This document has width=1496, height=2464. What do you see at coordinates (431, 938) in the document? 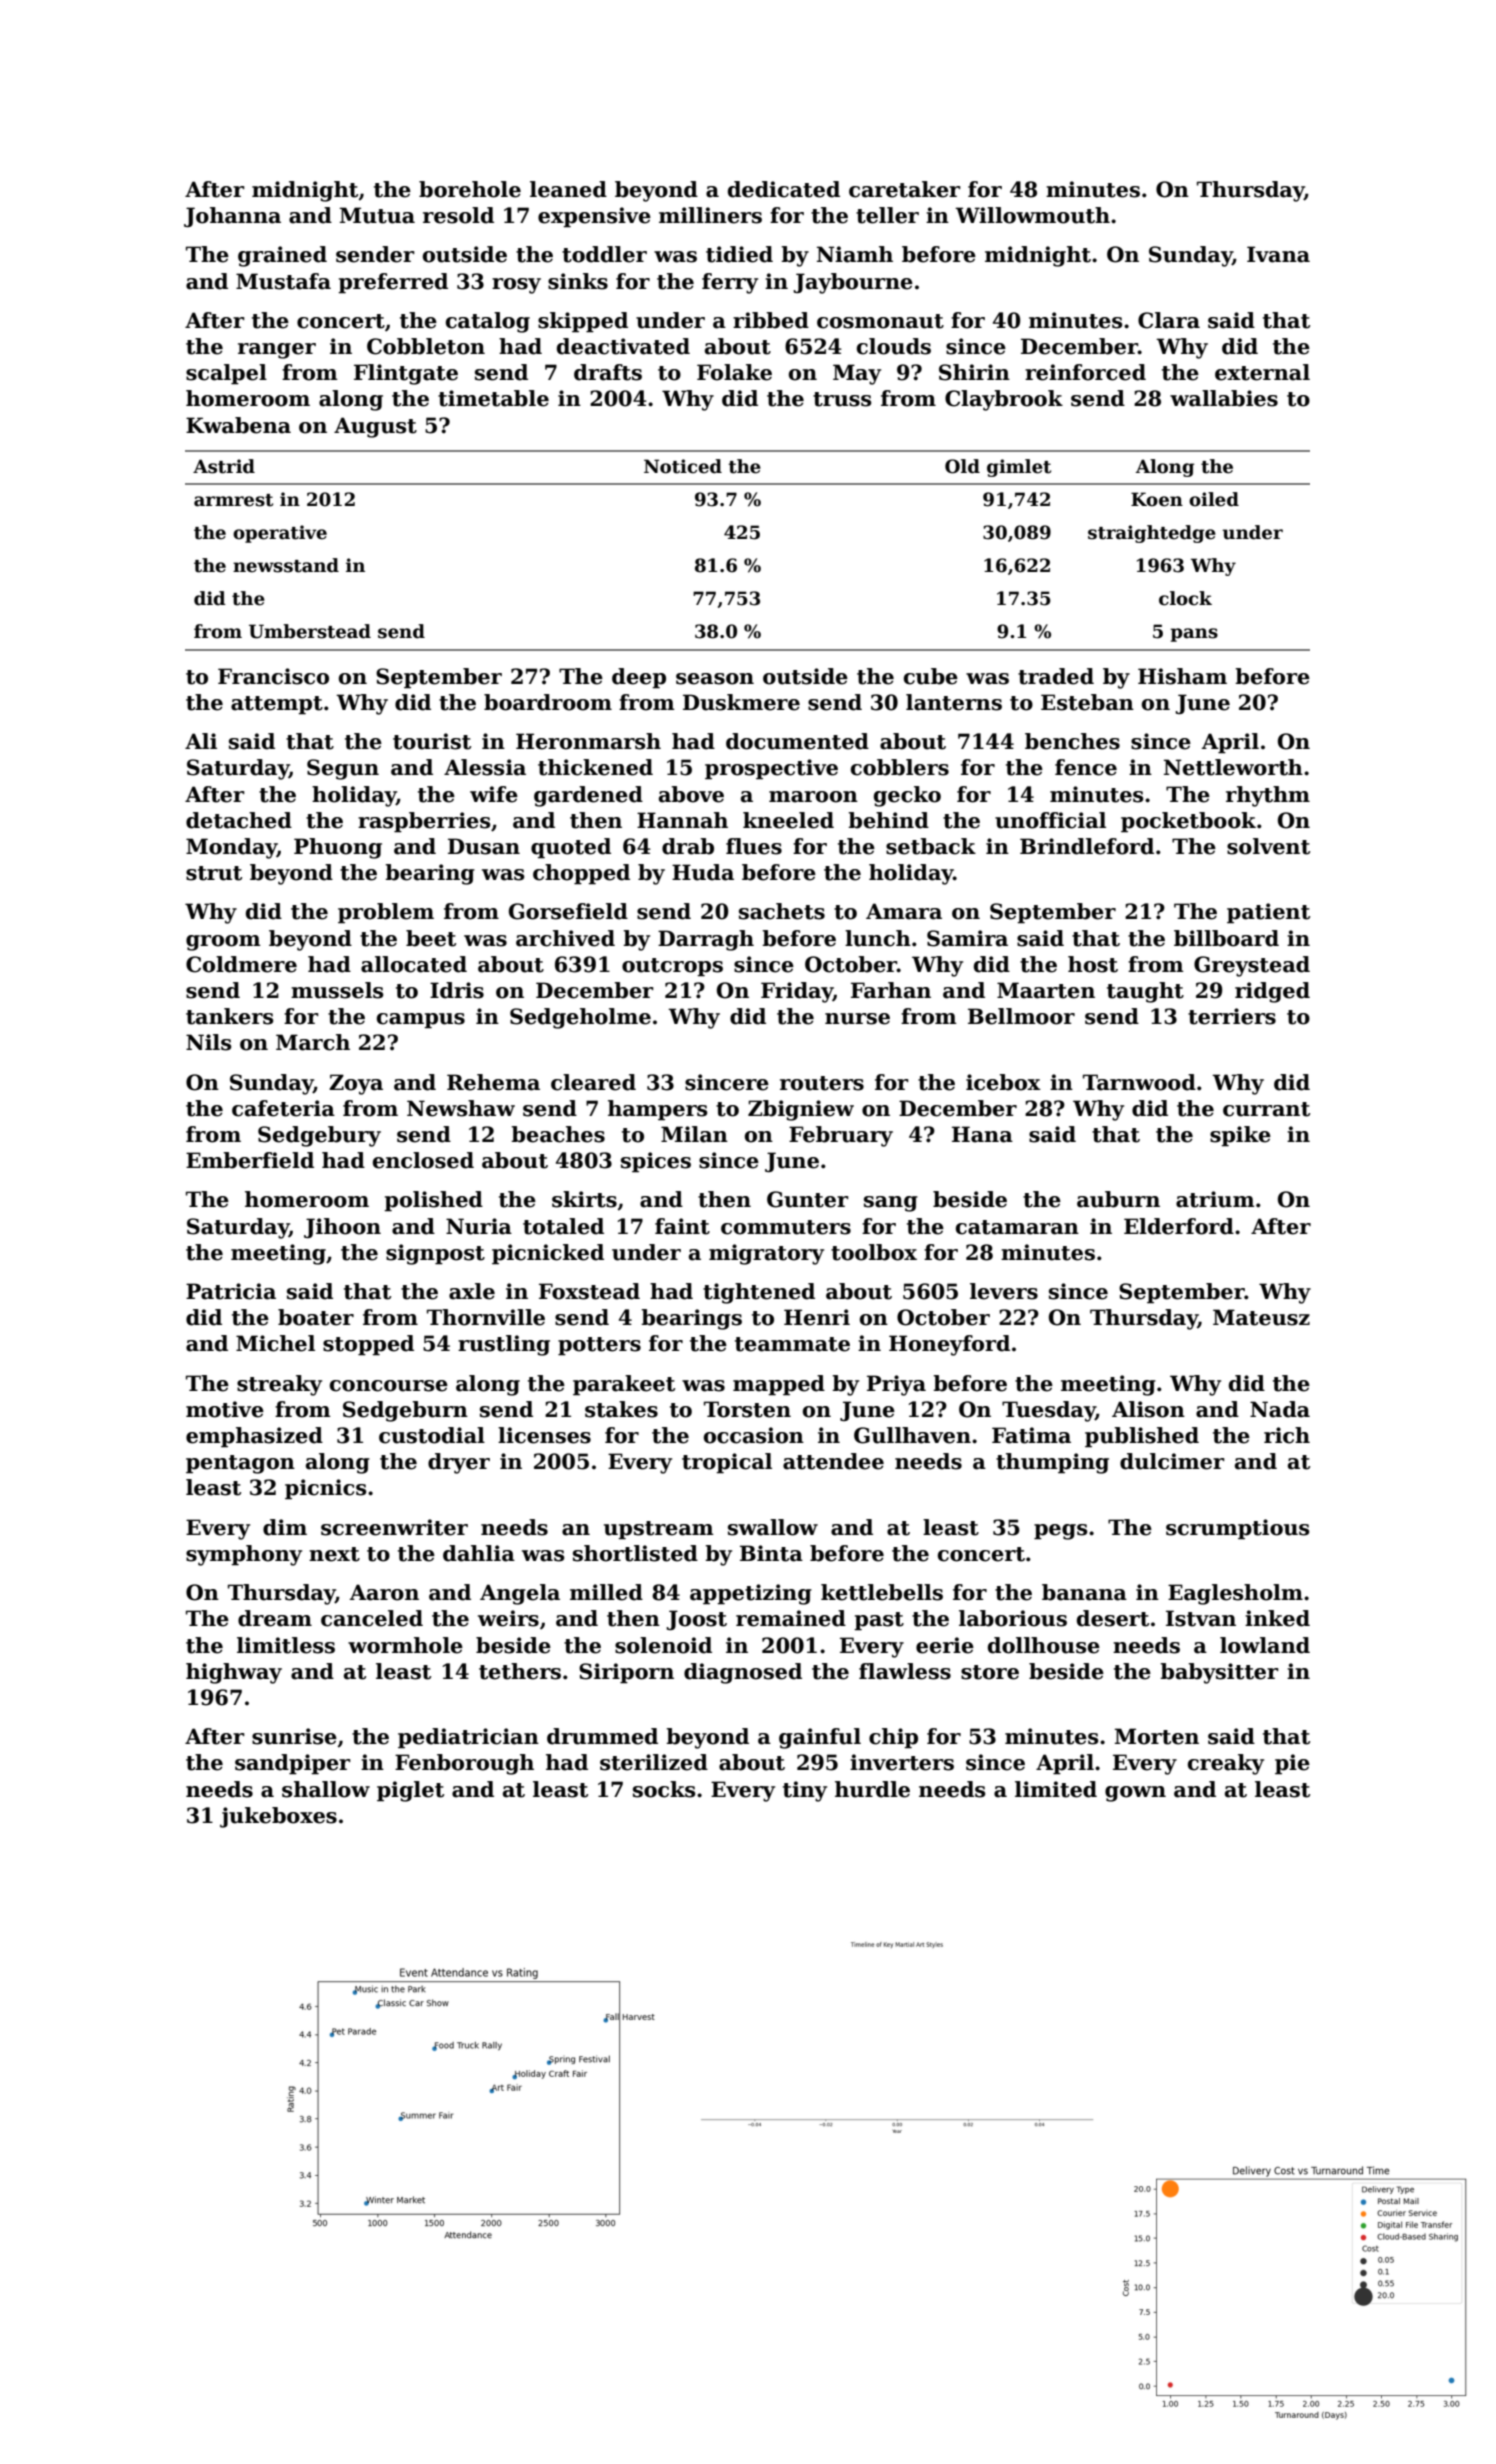
I see `beet` at bounding box center [431, 938].
